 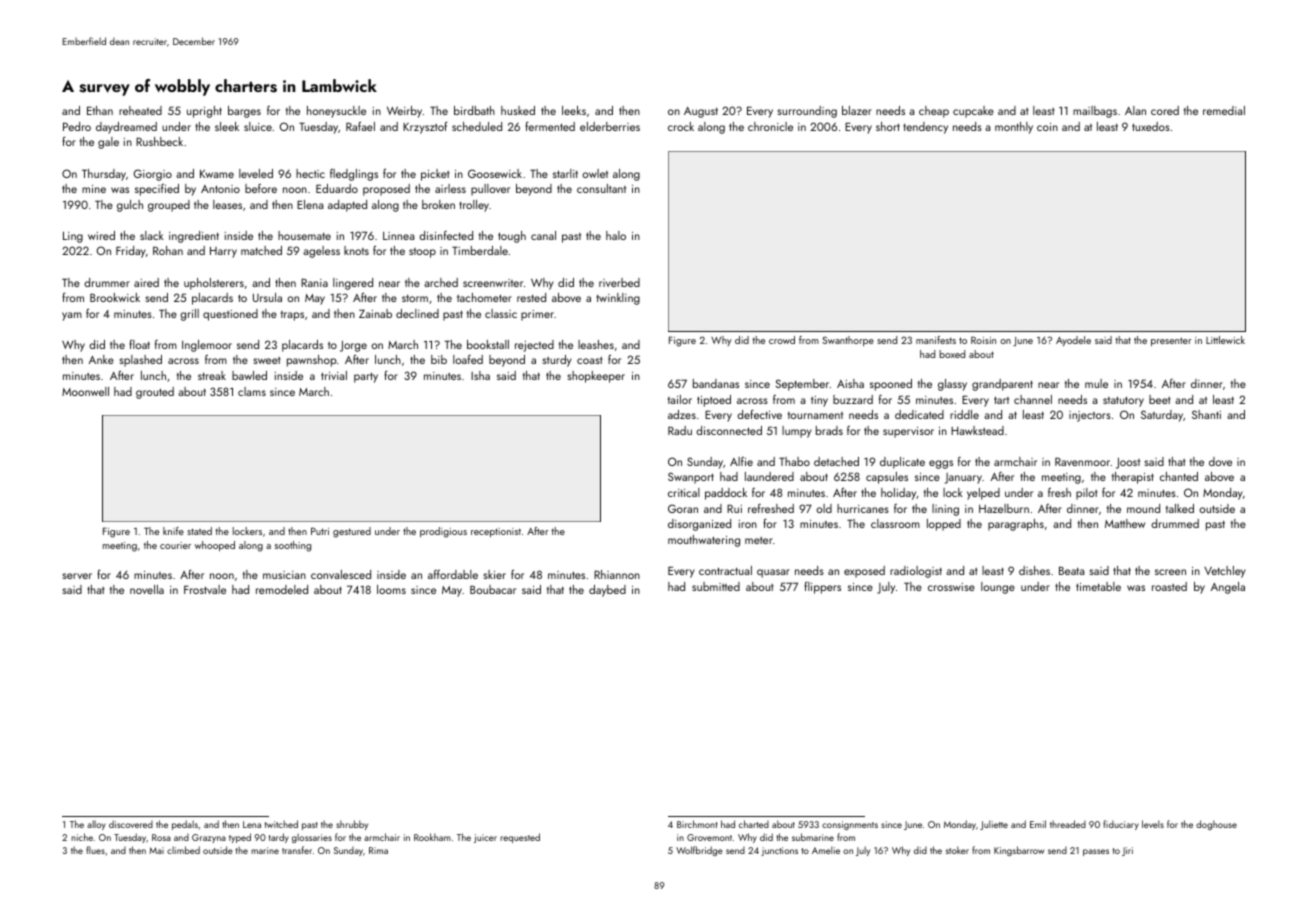 What do you see at coordinates (1068, 824) in the screenshot?
I see `threaded` at bounding box center [1068, 824].
